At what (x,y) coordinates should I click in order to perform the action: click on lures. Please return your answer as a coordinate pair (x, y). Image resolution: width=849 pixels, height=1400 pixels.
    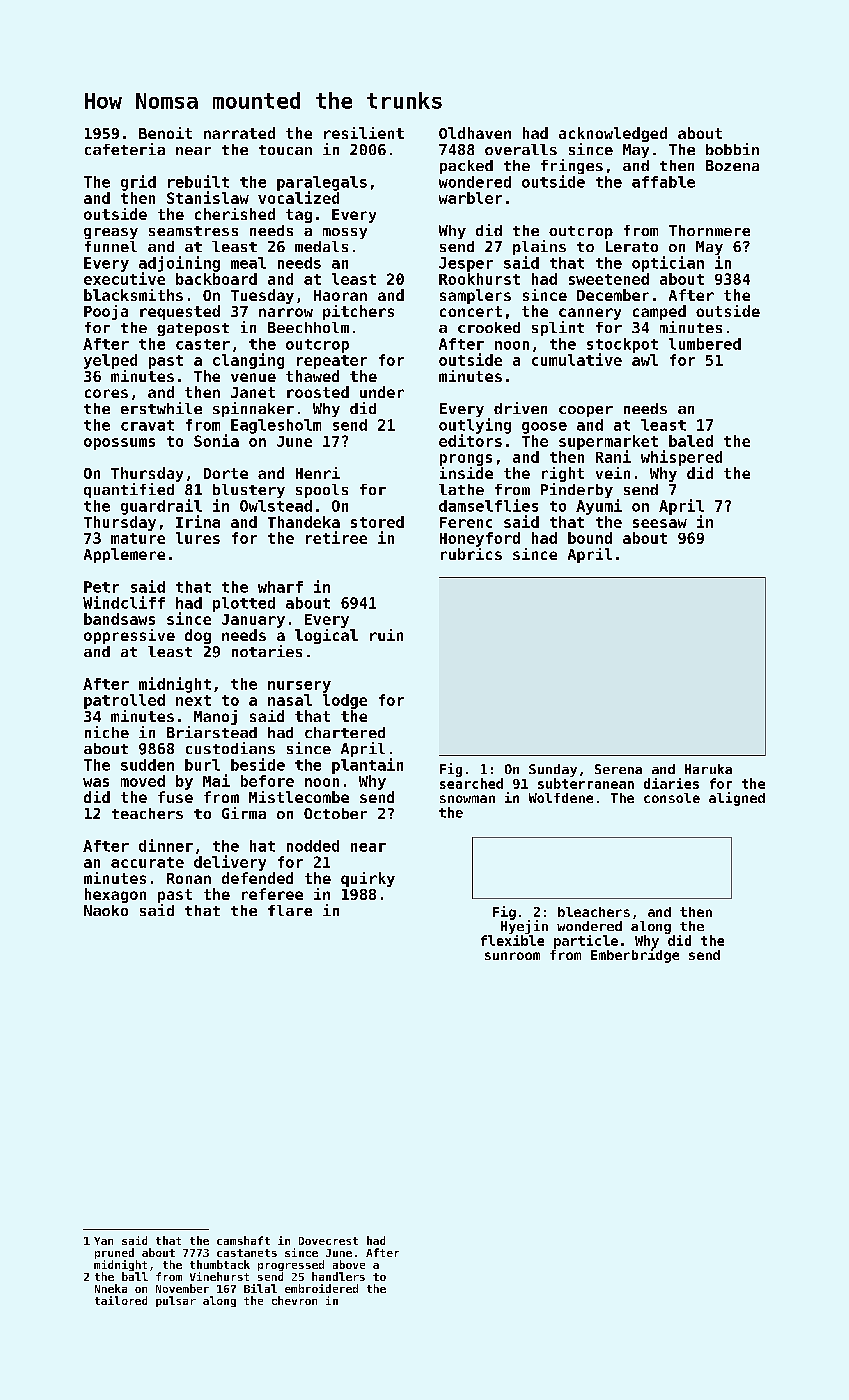
    Looking at the image, I should click on (198, 538).
